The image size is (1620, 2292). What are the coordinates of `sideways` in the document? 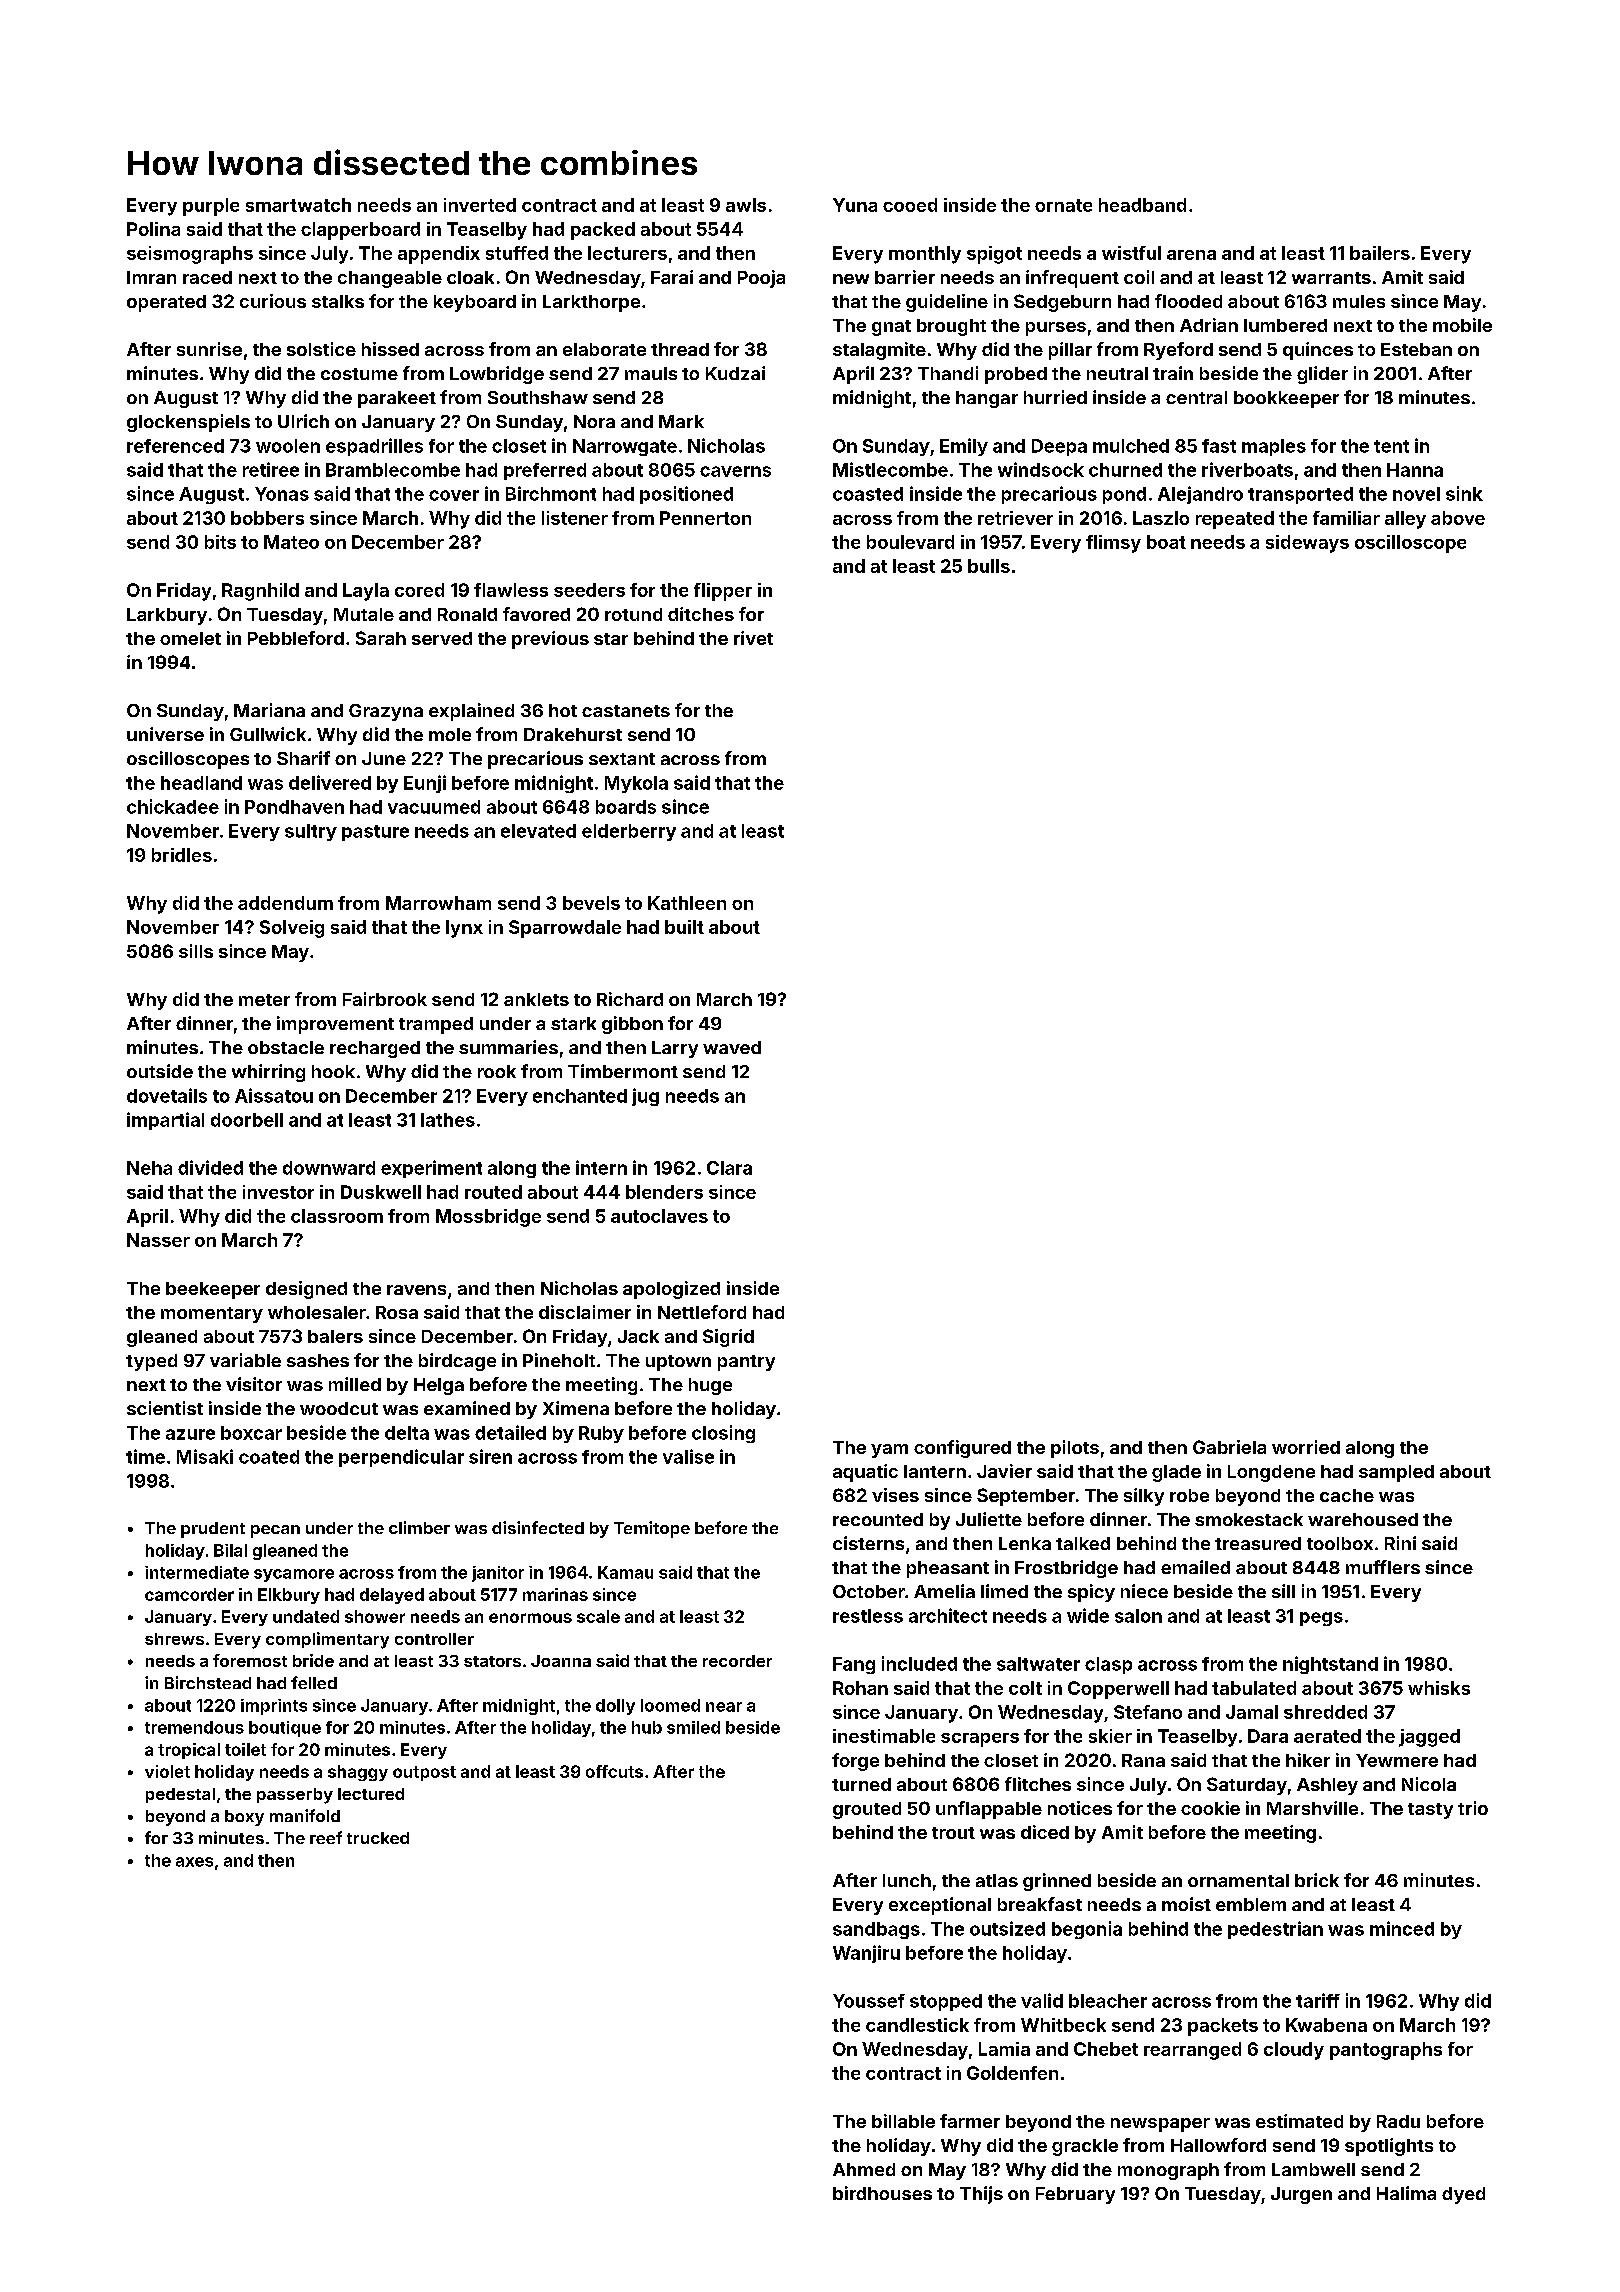 It's located at (1307, 544).
